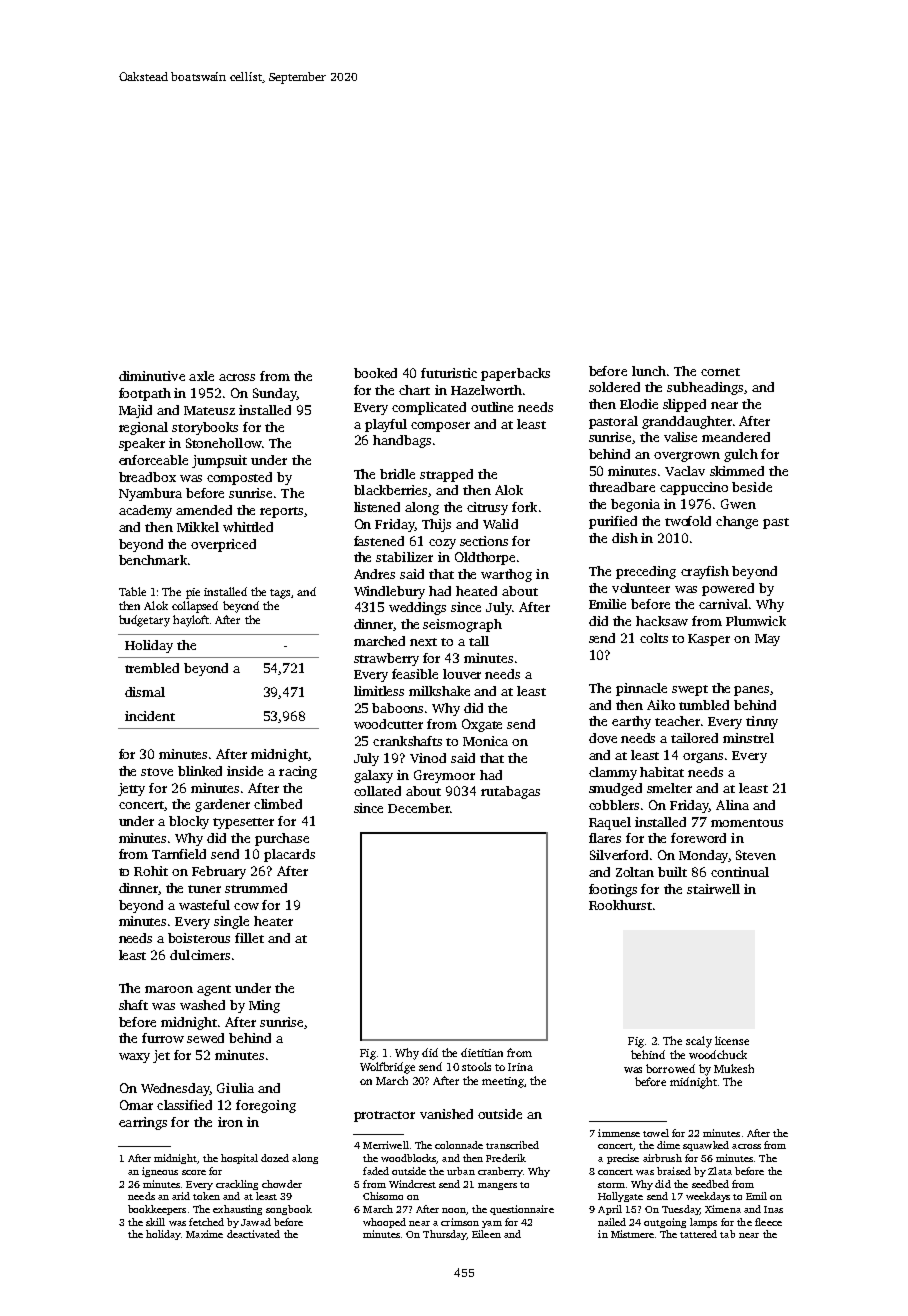  What do you see at coordinates (720, 372) in the screenshot?
I see `cornet` at bounding box center [720, 372].
